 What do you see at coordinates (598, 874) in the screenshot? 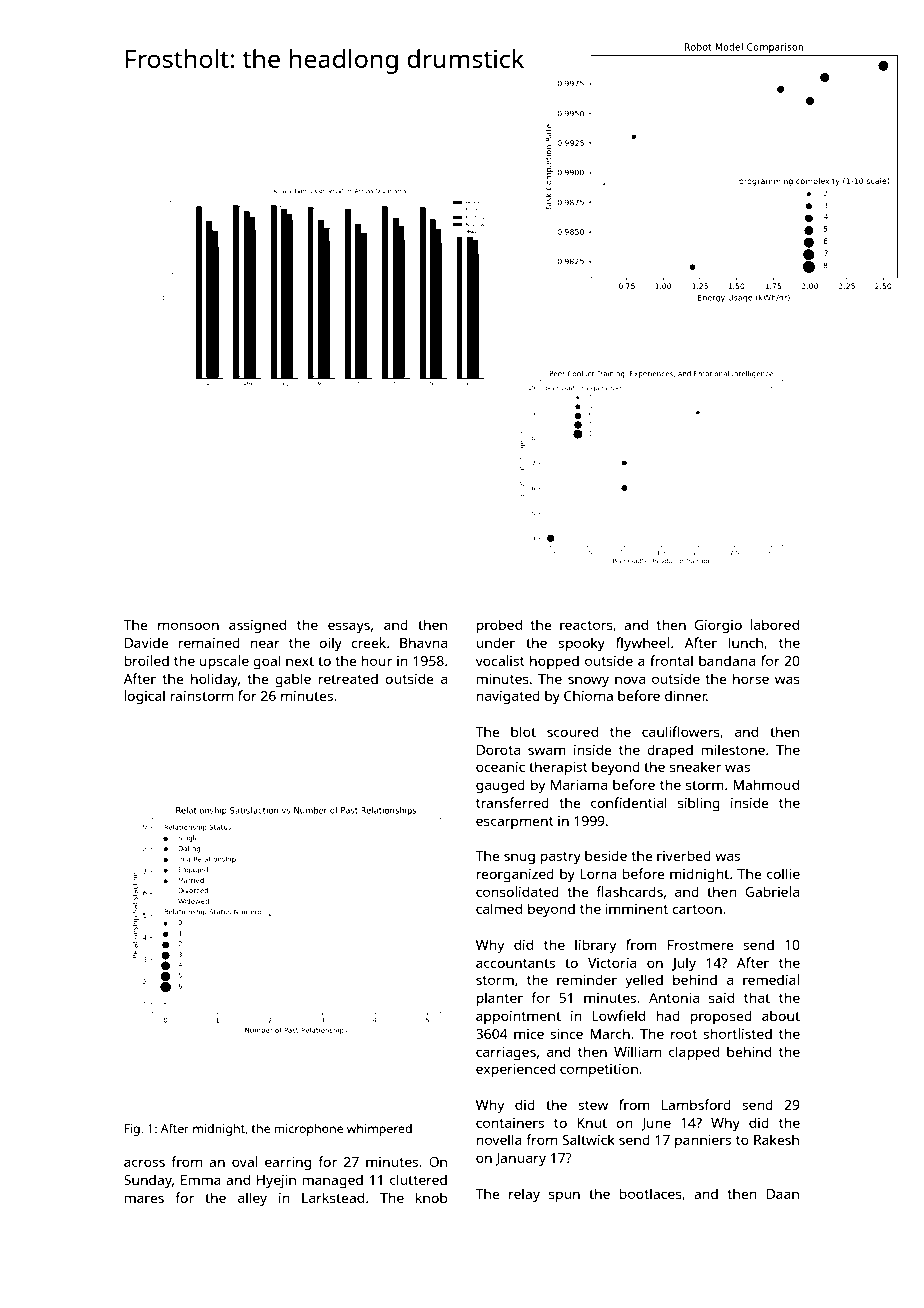
I see `Lorna` at bounding box center [598, 874].
